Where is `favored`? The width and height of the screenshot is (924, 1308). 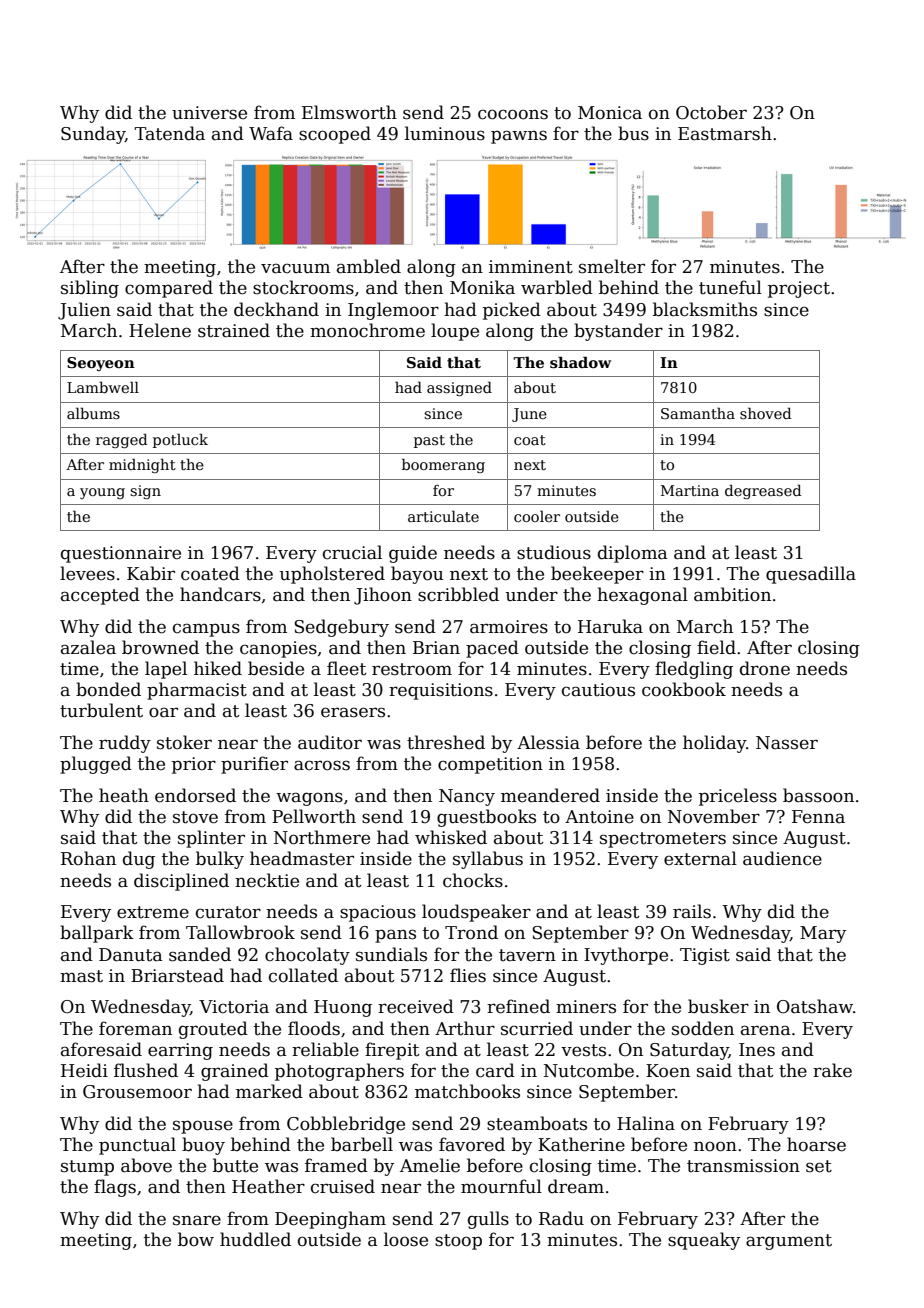
favored is located at coordinates (472, 1144).
